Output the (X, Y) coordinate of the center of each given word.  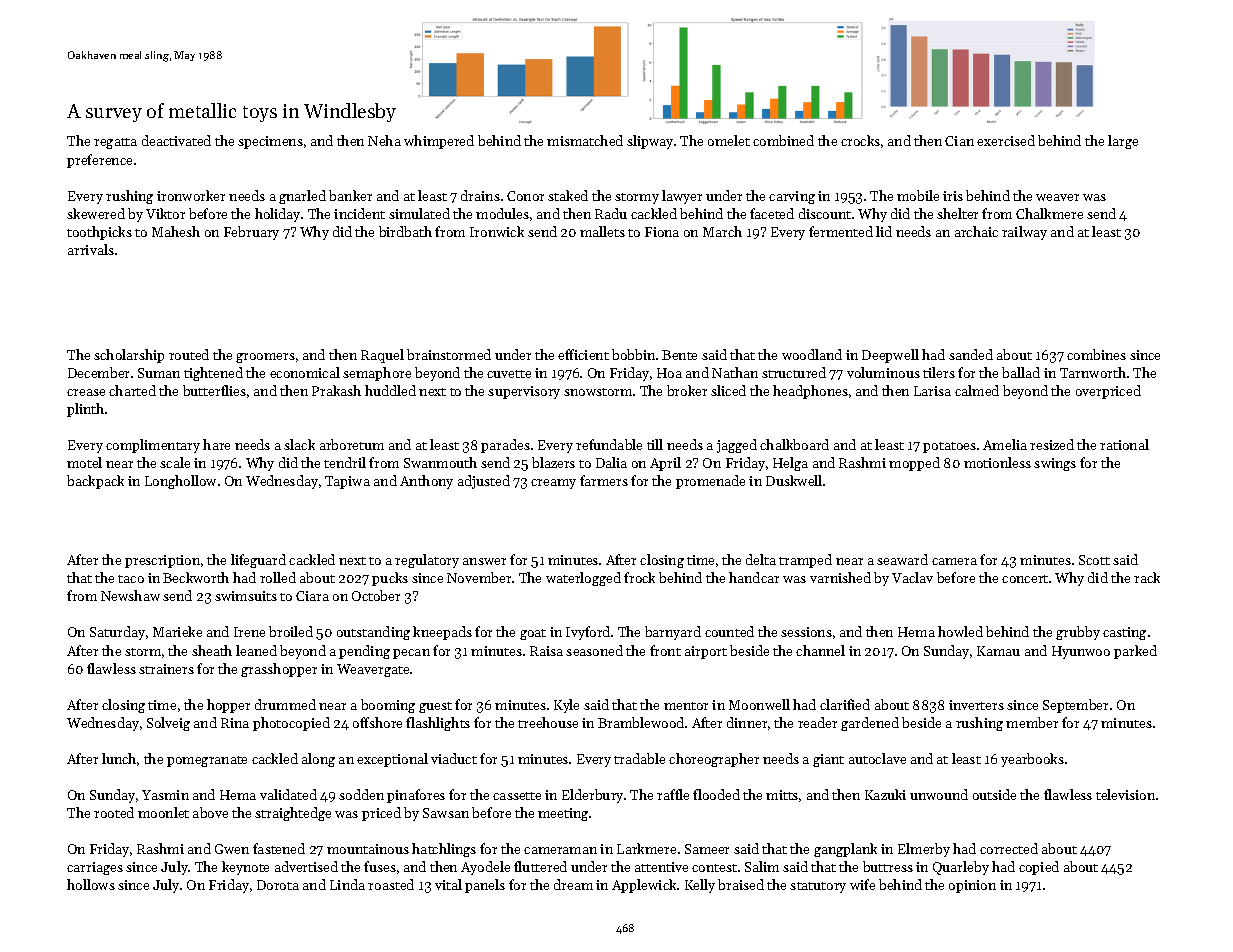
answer (484, 561)
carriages (95, 868)
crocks (860, 140)
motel (84, 462)
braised (741, 884)
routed (189, 354)
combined (783, 140)
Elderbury (592, 796)
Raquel (382, 356)
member (1032, 722)
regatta (115, 143)
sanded (971, 354)
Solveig (168, 724)
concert (1025, 579)
